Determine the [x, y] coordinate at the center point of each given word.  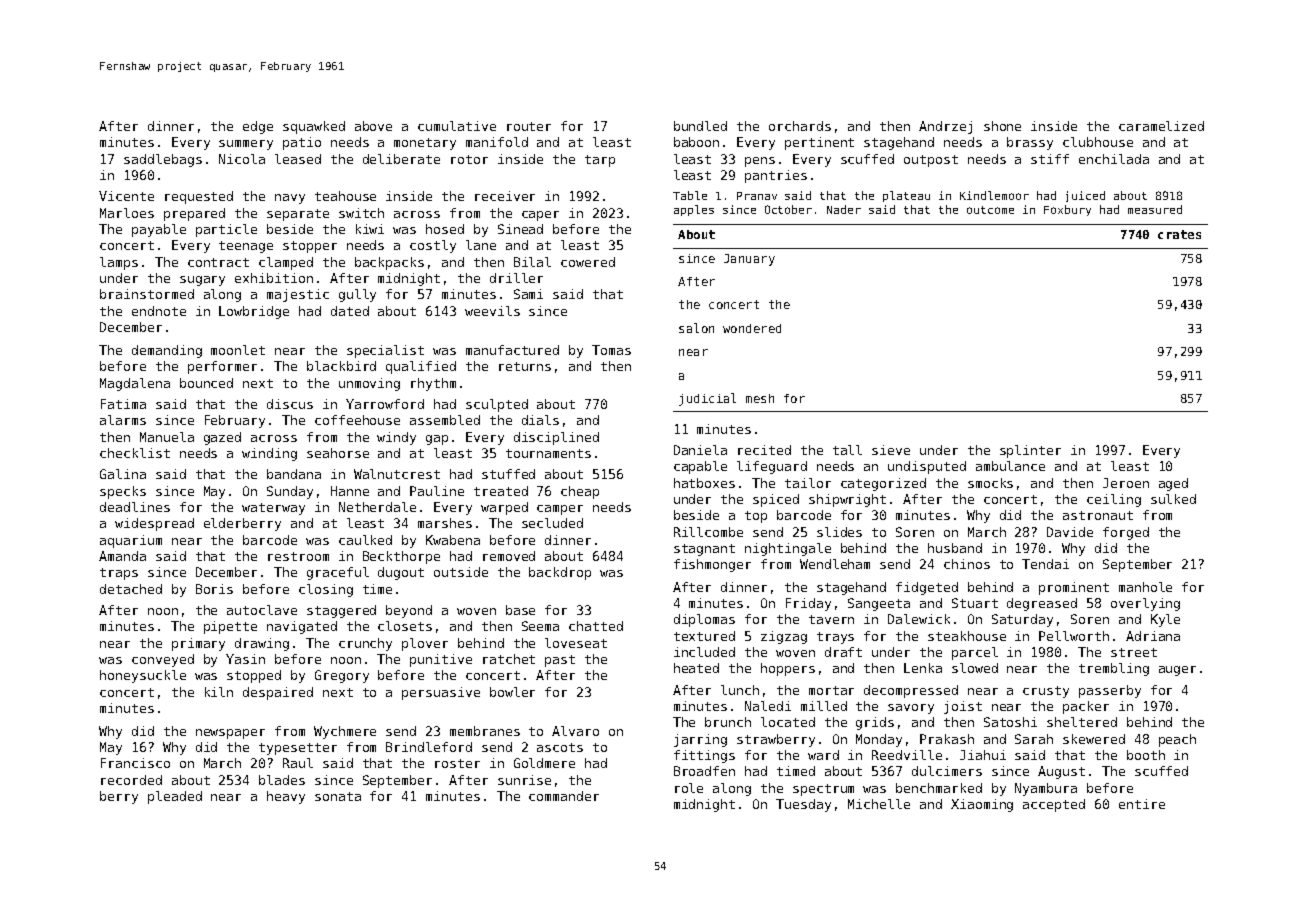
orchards [800, 126]
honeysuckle [143, 676]
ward [823, 755]
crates [1179, 234]
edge [258, 127]
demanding [167, 351]
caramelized [1161, 126]
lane [481, 245]
